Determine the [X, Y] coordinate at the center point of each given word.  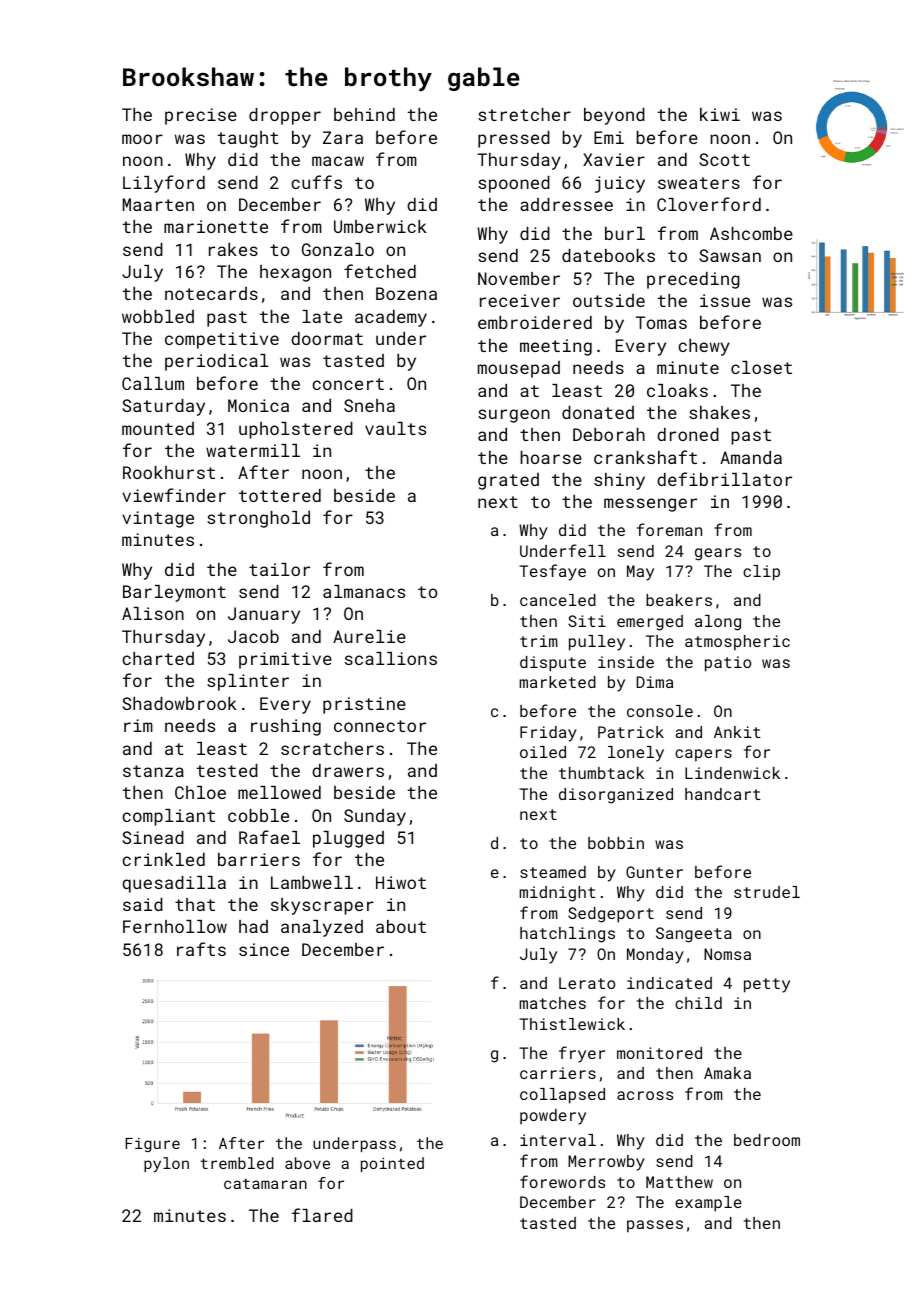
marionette [216, 226]
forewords [562, 1181]
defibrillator [724, 479]
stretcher [524, 114]
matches [553, 1003]
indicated [669, 983]
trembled [237, 1163]
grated [508, 481]
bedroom [767, 1140]
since [264, 949]
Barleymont [174, 593]
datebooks [608, 255]
